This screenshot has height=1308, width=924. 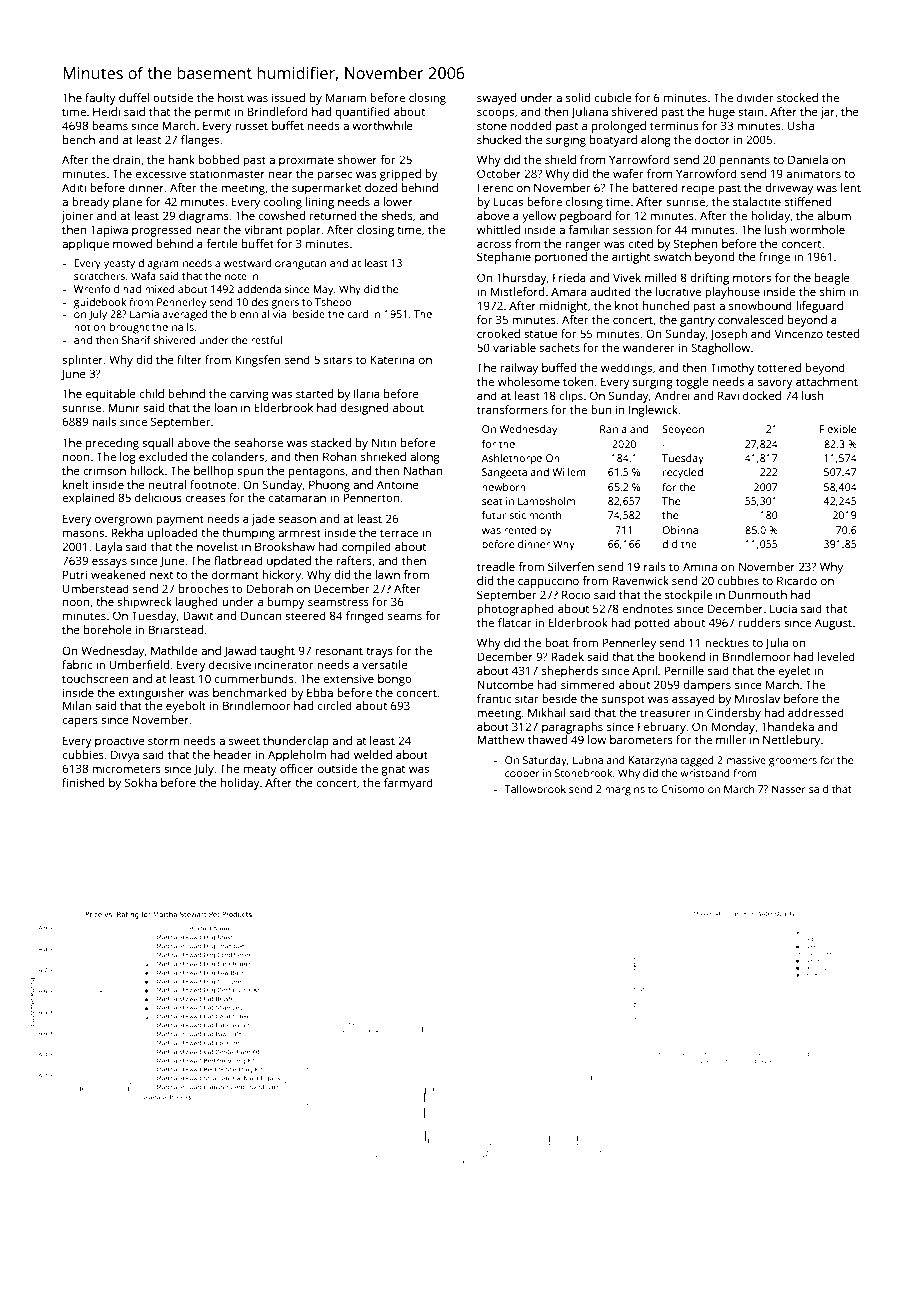 What do you see at coordinates (226, 407) in the screenshot?
I see `loan` at bounding box center [226, 407].
